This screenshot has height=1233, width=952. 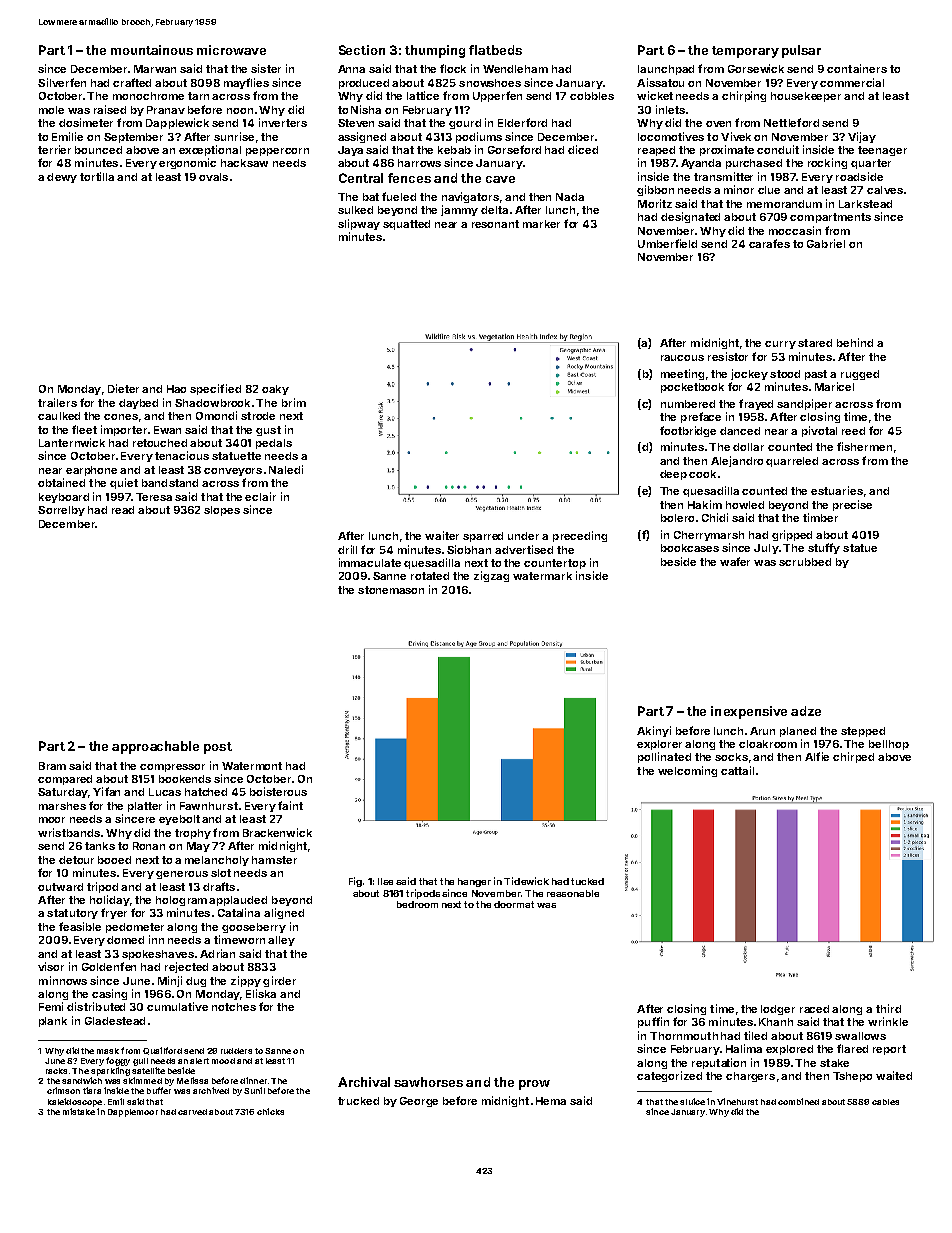 I want to click on meeting, so click(x=682, y=374).
